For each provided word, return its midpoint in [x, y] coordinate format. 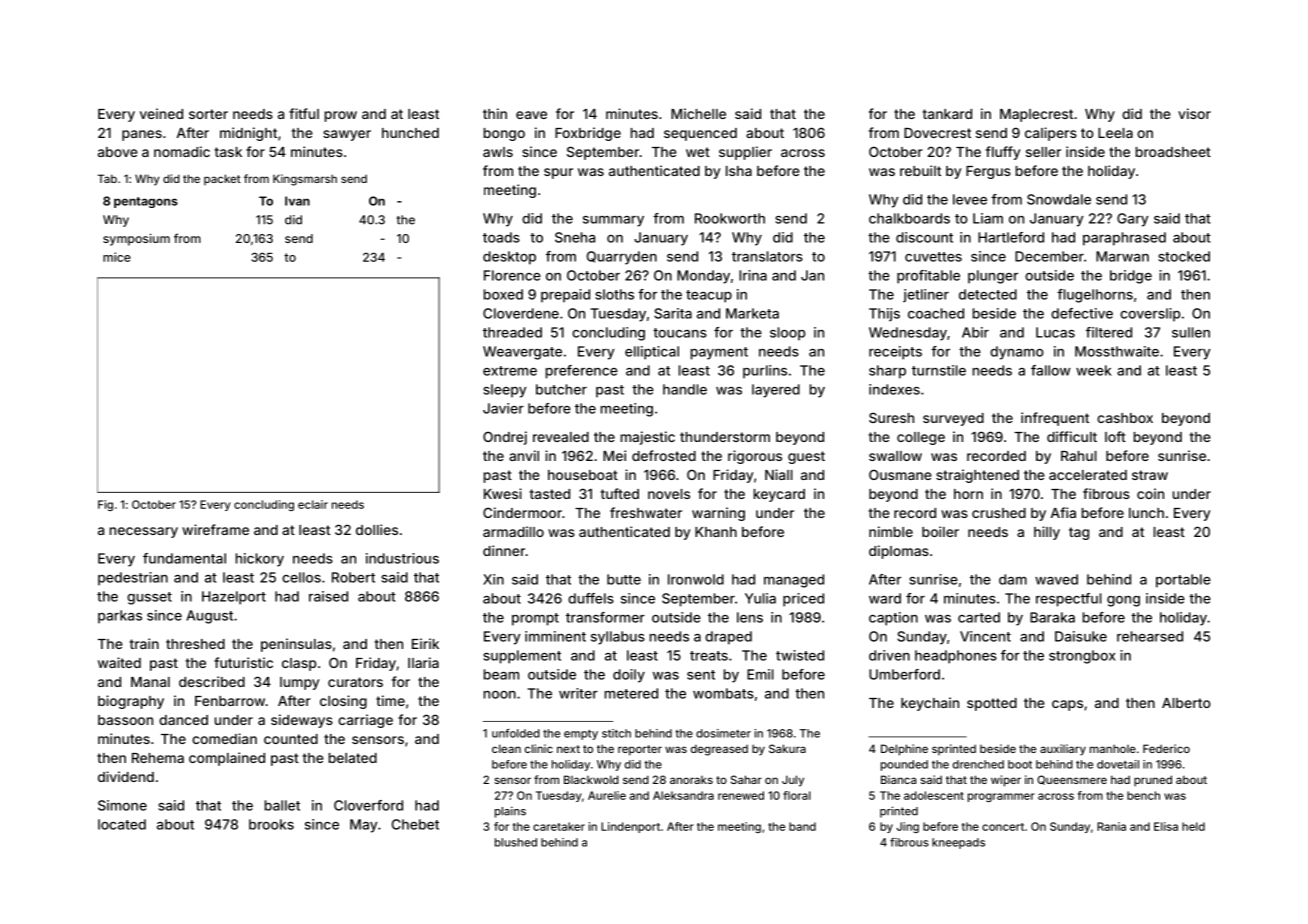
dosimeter [723, 733]
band [802, 826]
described [212, 681]
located [122, 824]
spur [558, 173]
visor [1194, 113]
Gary [1132, 220]
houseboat [583, 475]
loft [1115, 436]
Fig [105, 505]
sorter [208, 114]
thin [495, 113]
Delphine [904, 750]
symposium [136, 239]
